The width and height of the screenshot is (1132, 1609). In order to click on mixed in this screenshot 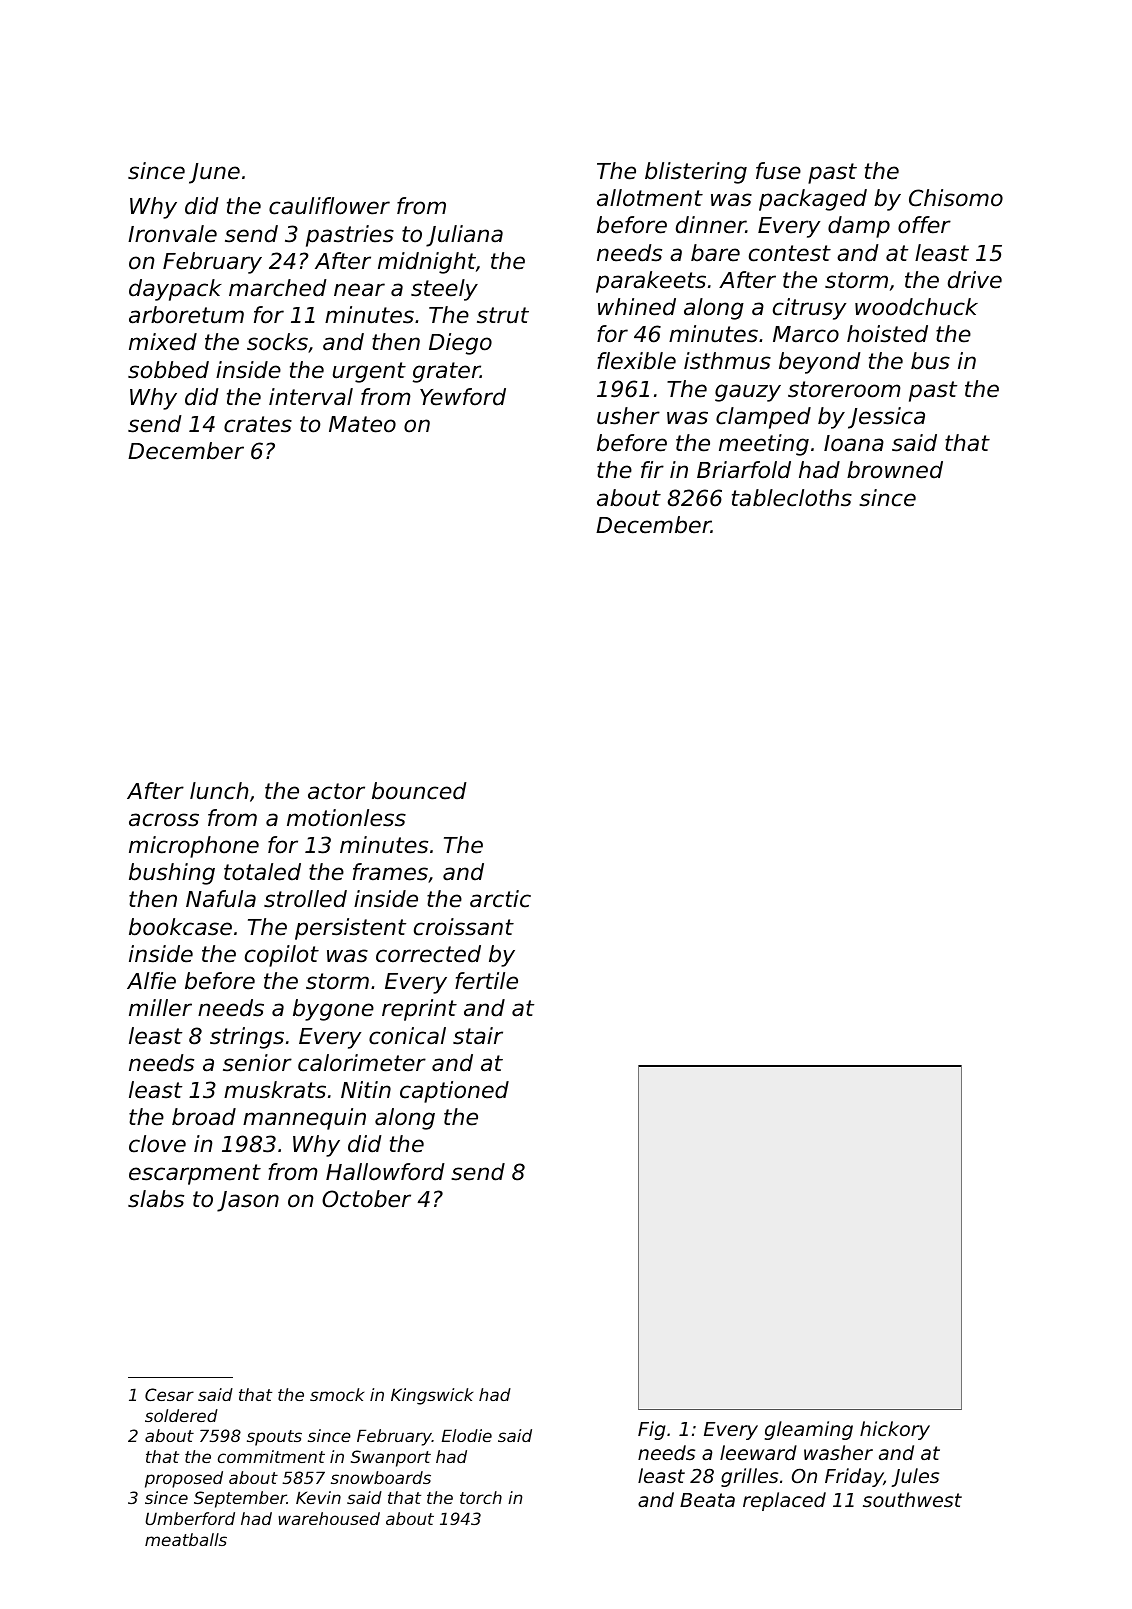, I will do `click(163, 342)`.
